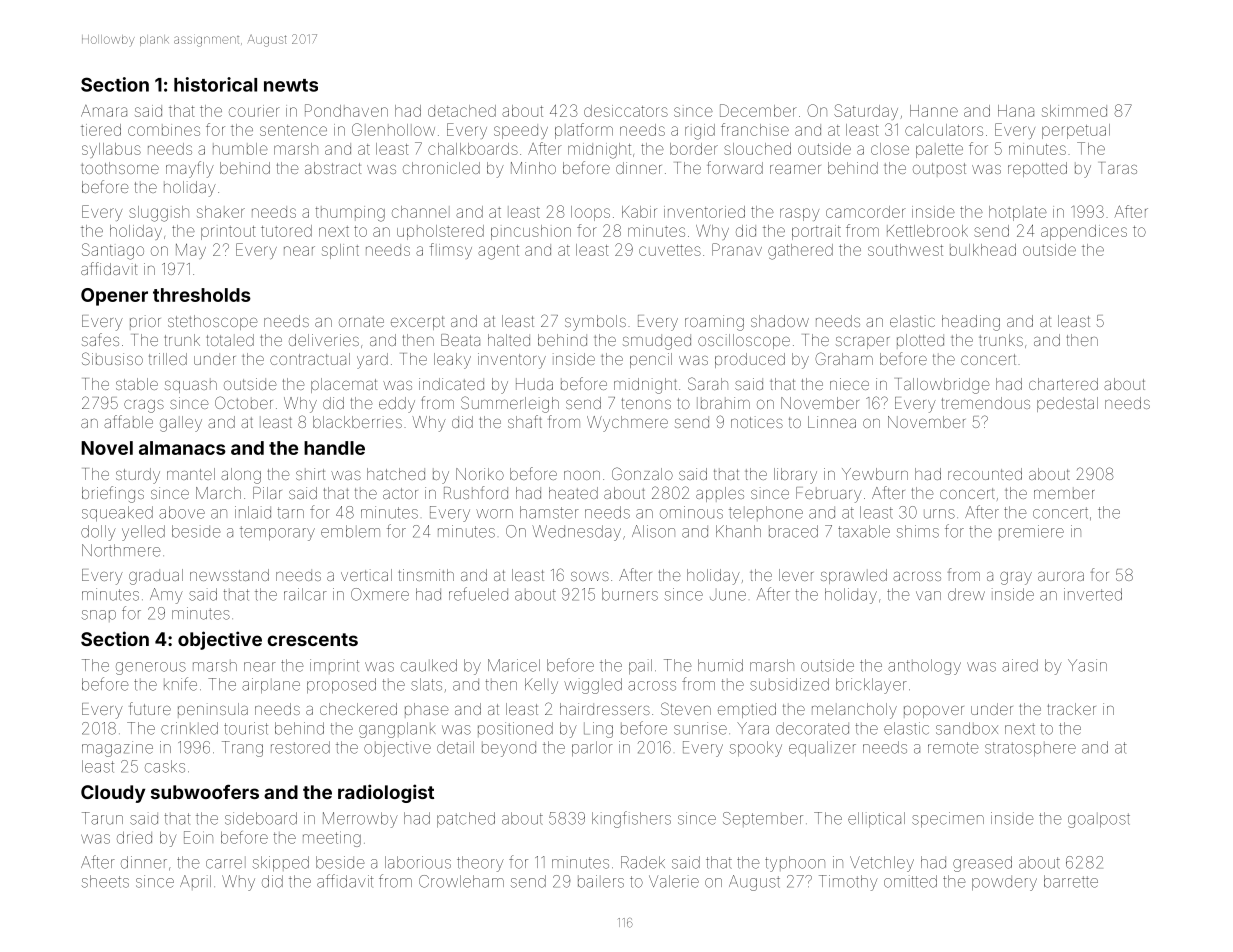  Describe the element at coordinates (473, 149) in the document. I see `chalkboards` at that location.
